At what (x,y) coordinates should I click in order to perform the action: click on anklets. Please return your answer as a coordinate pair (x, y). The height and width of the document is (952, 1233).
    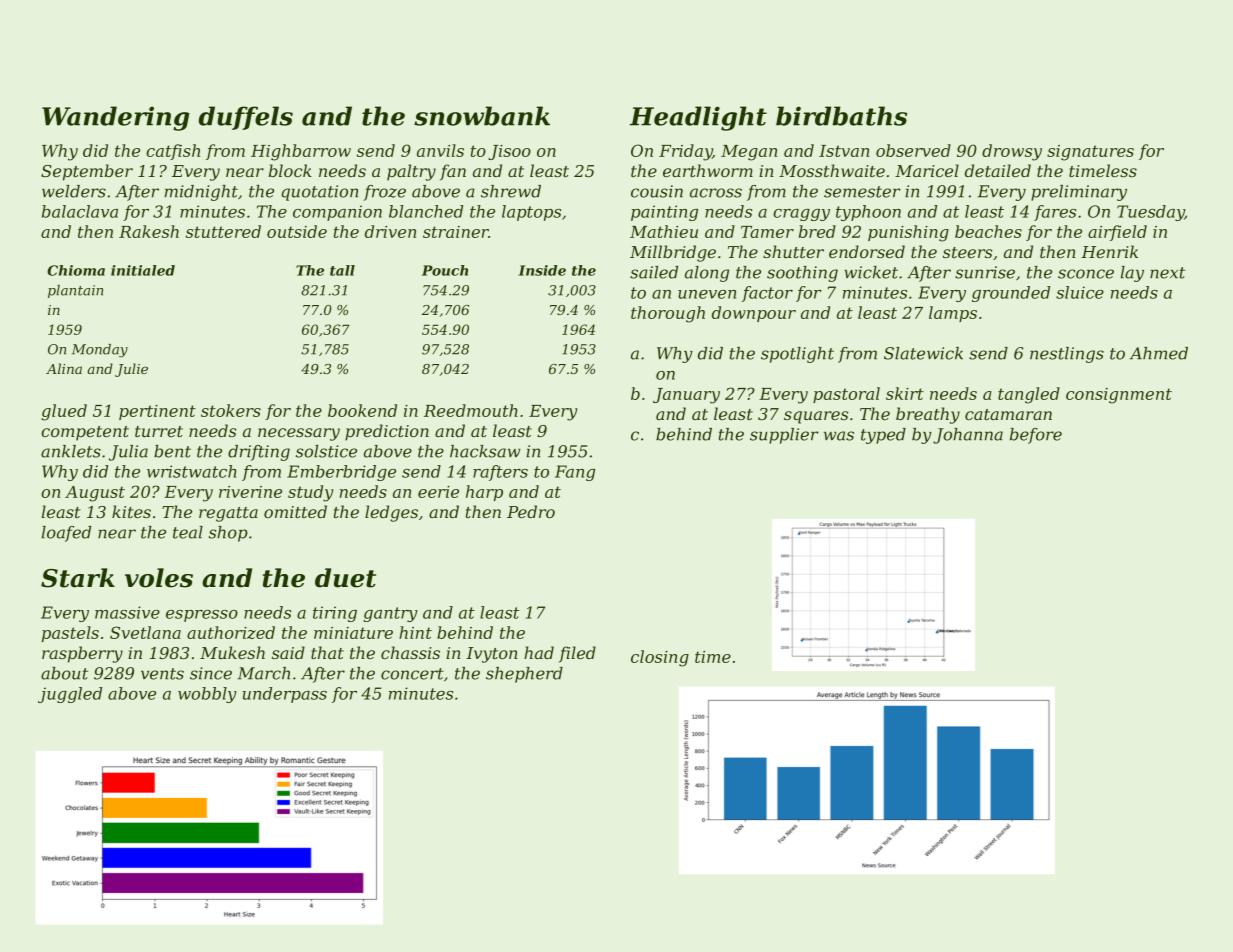
    Looking at the image, I should click on (71, 451).
